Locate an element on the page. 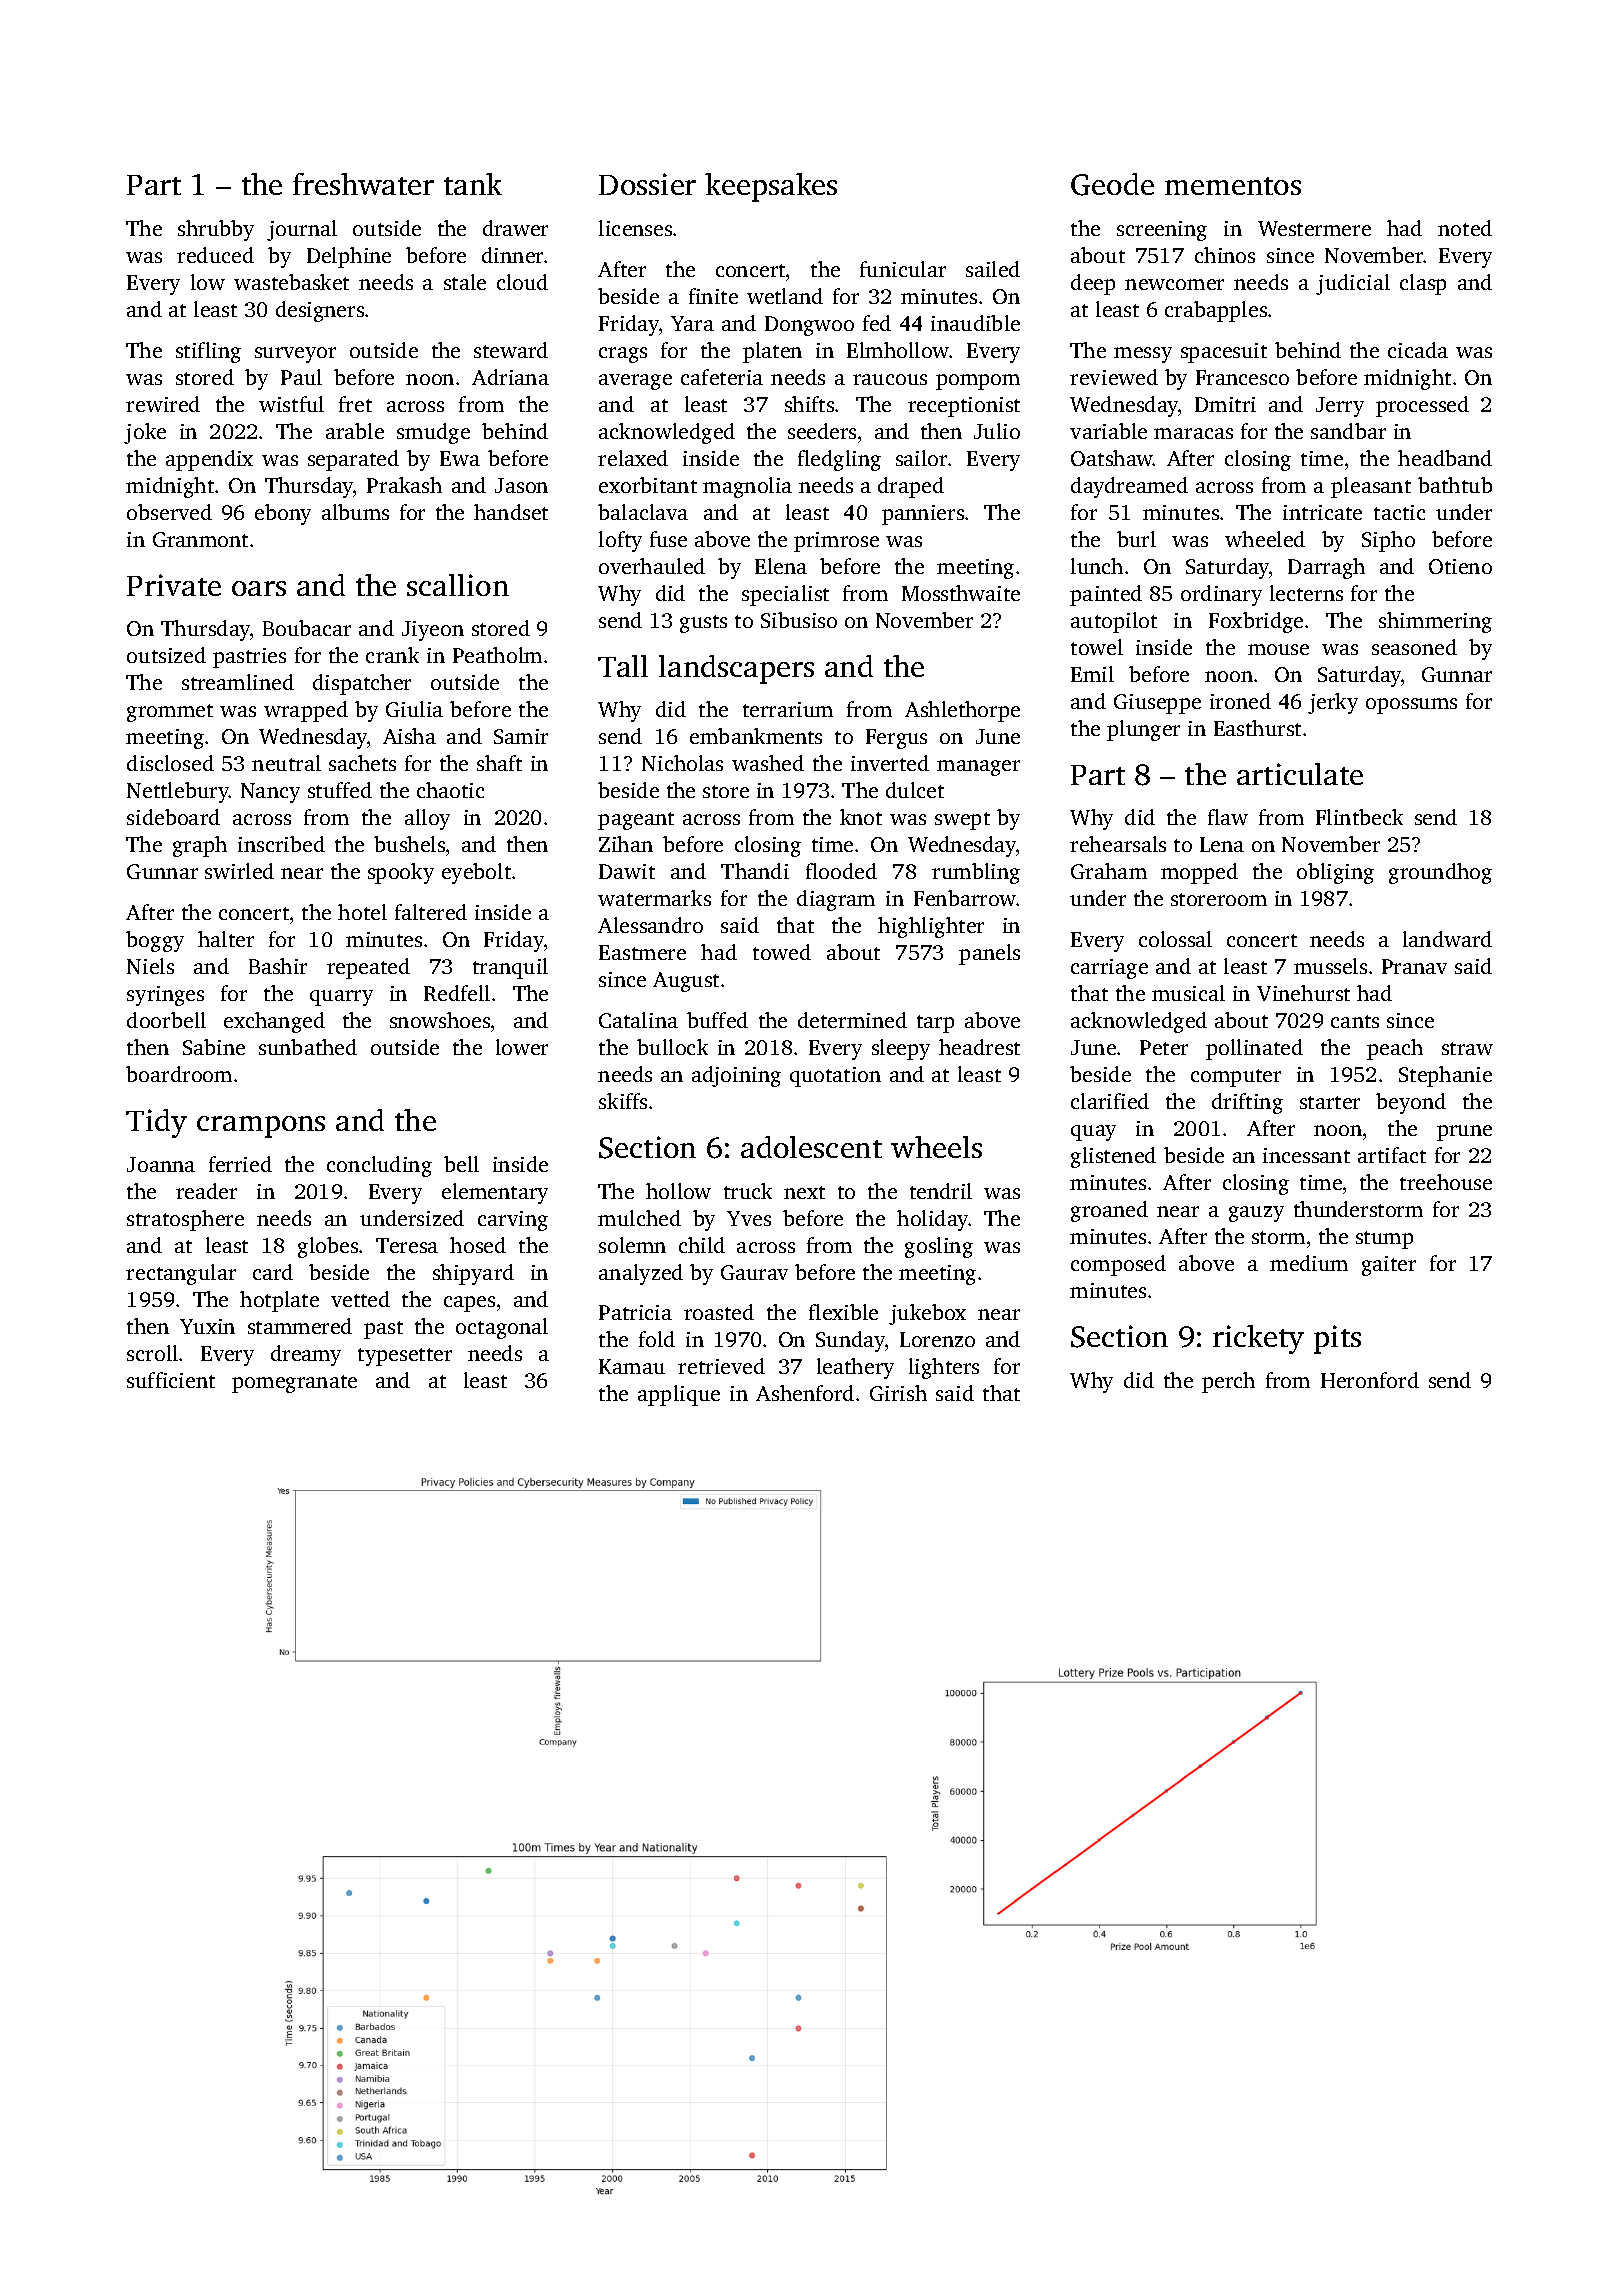 The image size is (1620, 2292). magnolia is located at coordinates (747, 487).
